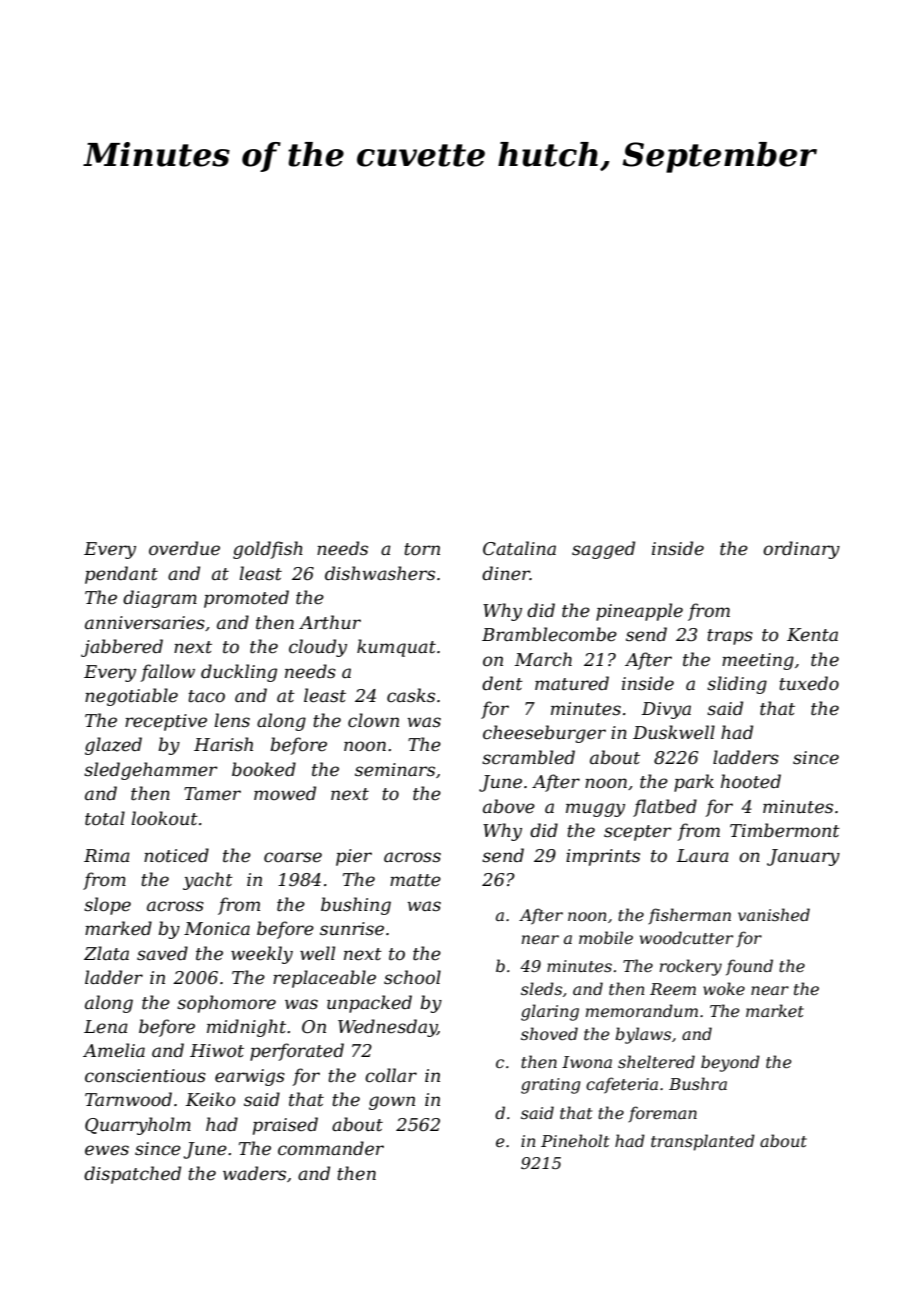  I want to click on park, so click(694, 783).
